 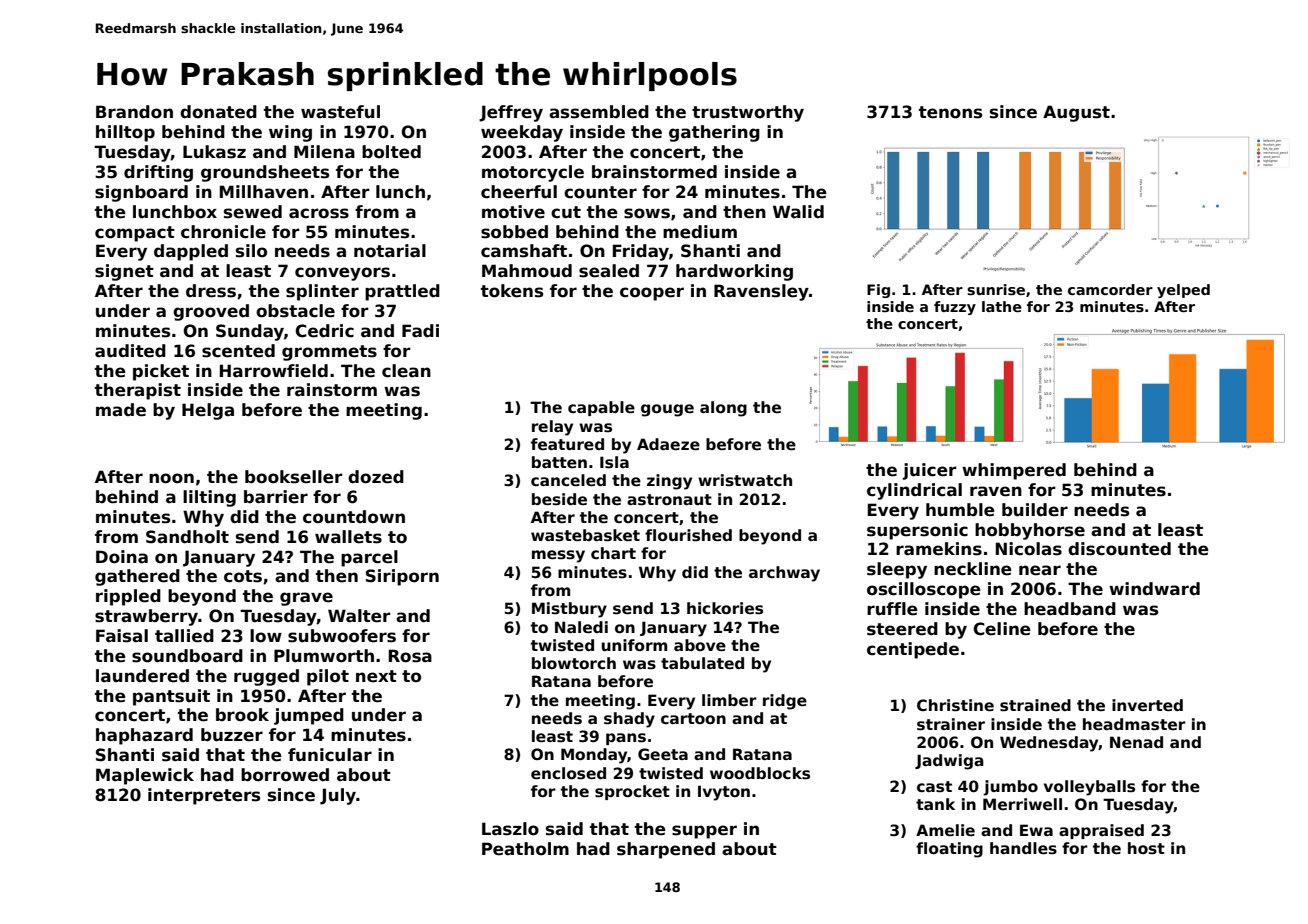 I want to click on gathering, so click(x=714, y=133).
